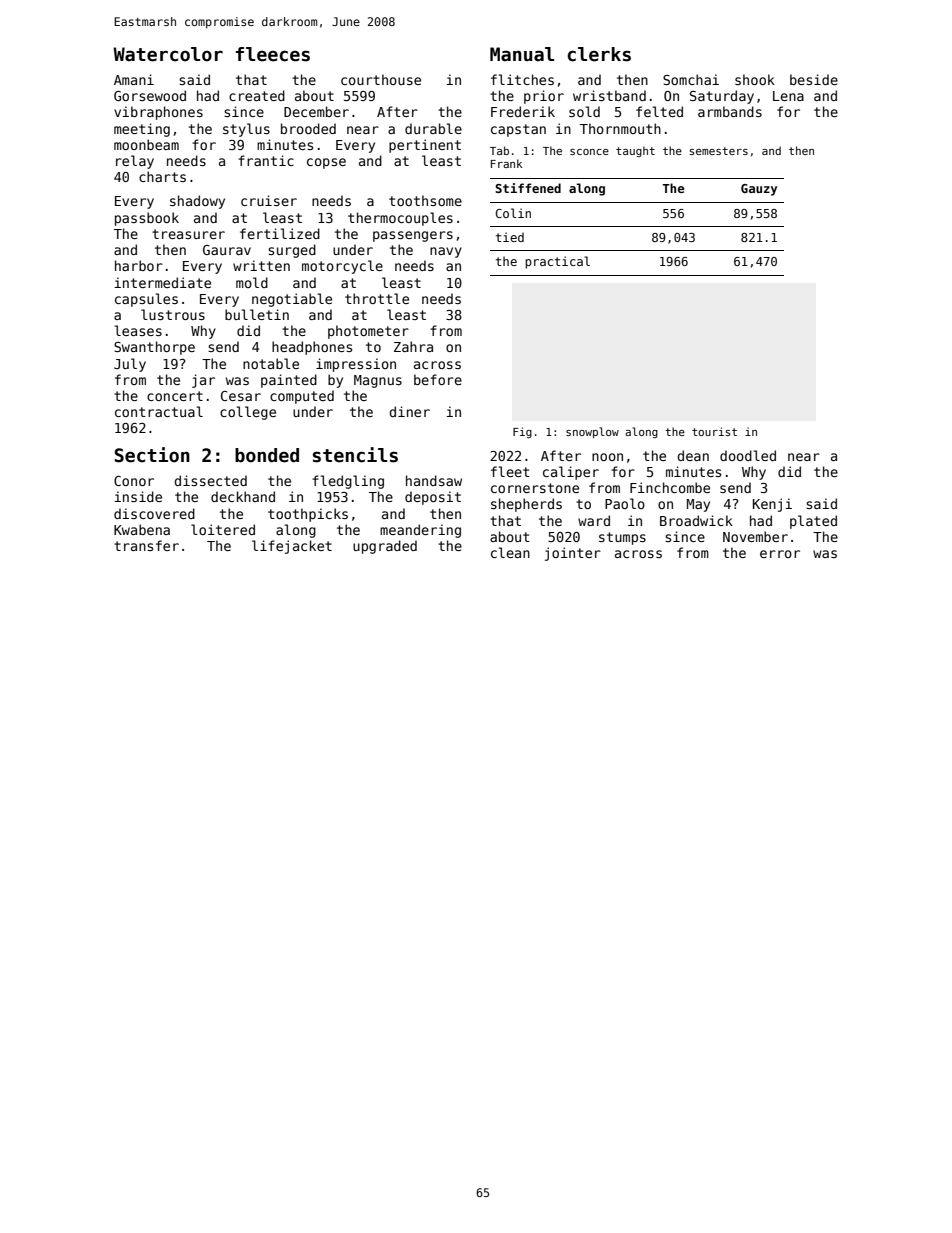  Describe the element at coordinates (130, 365) in the screenshot. I see `July` at that location.
